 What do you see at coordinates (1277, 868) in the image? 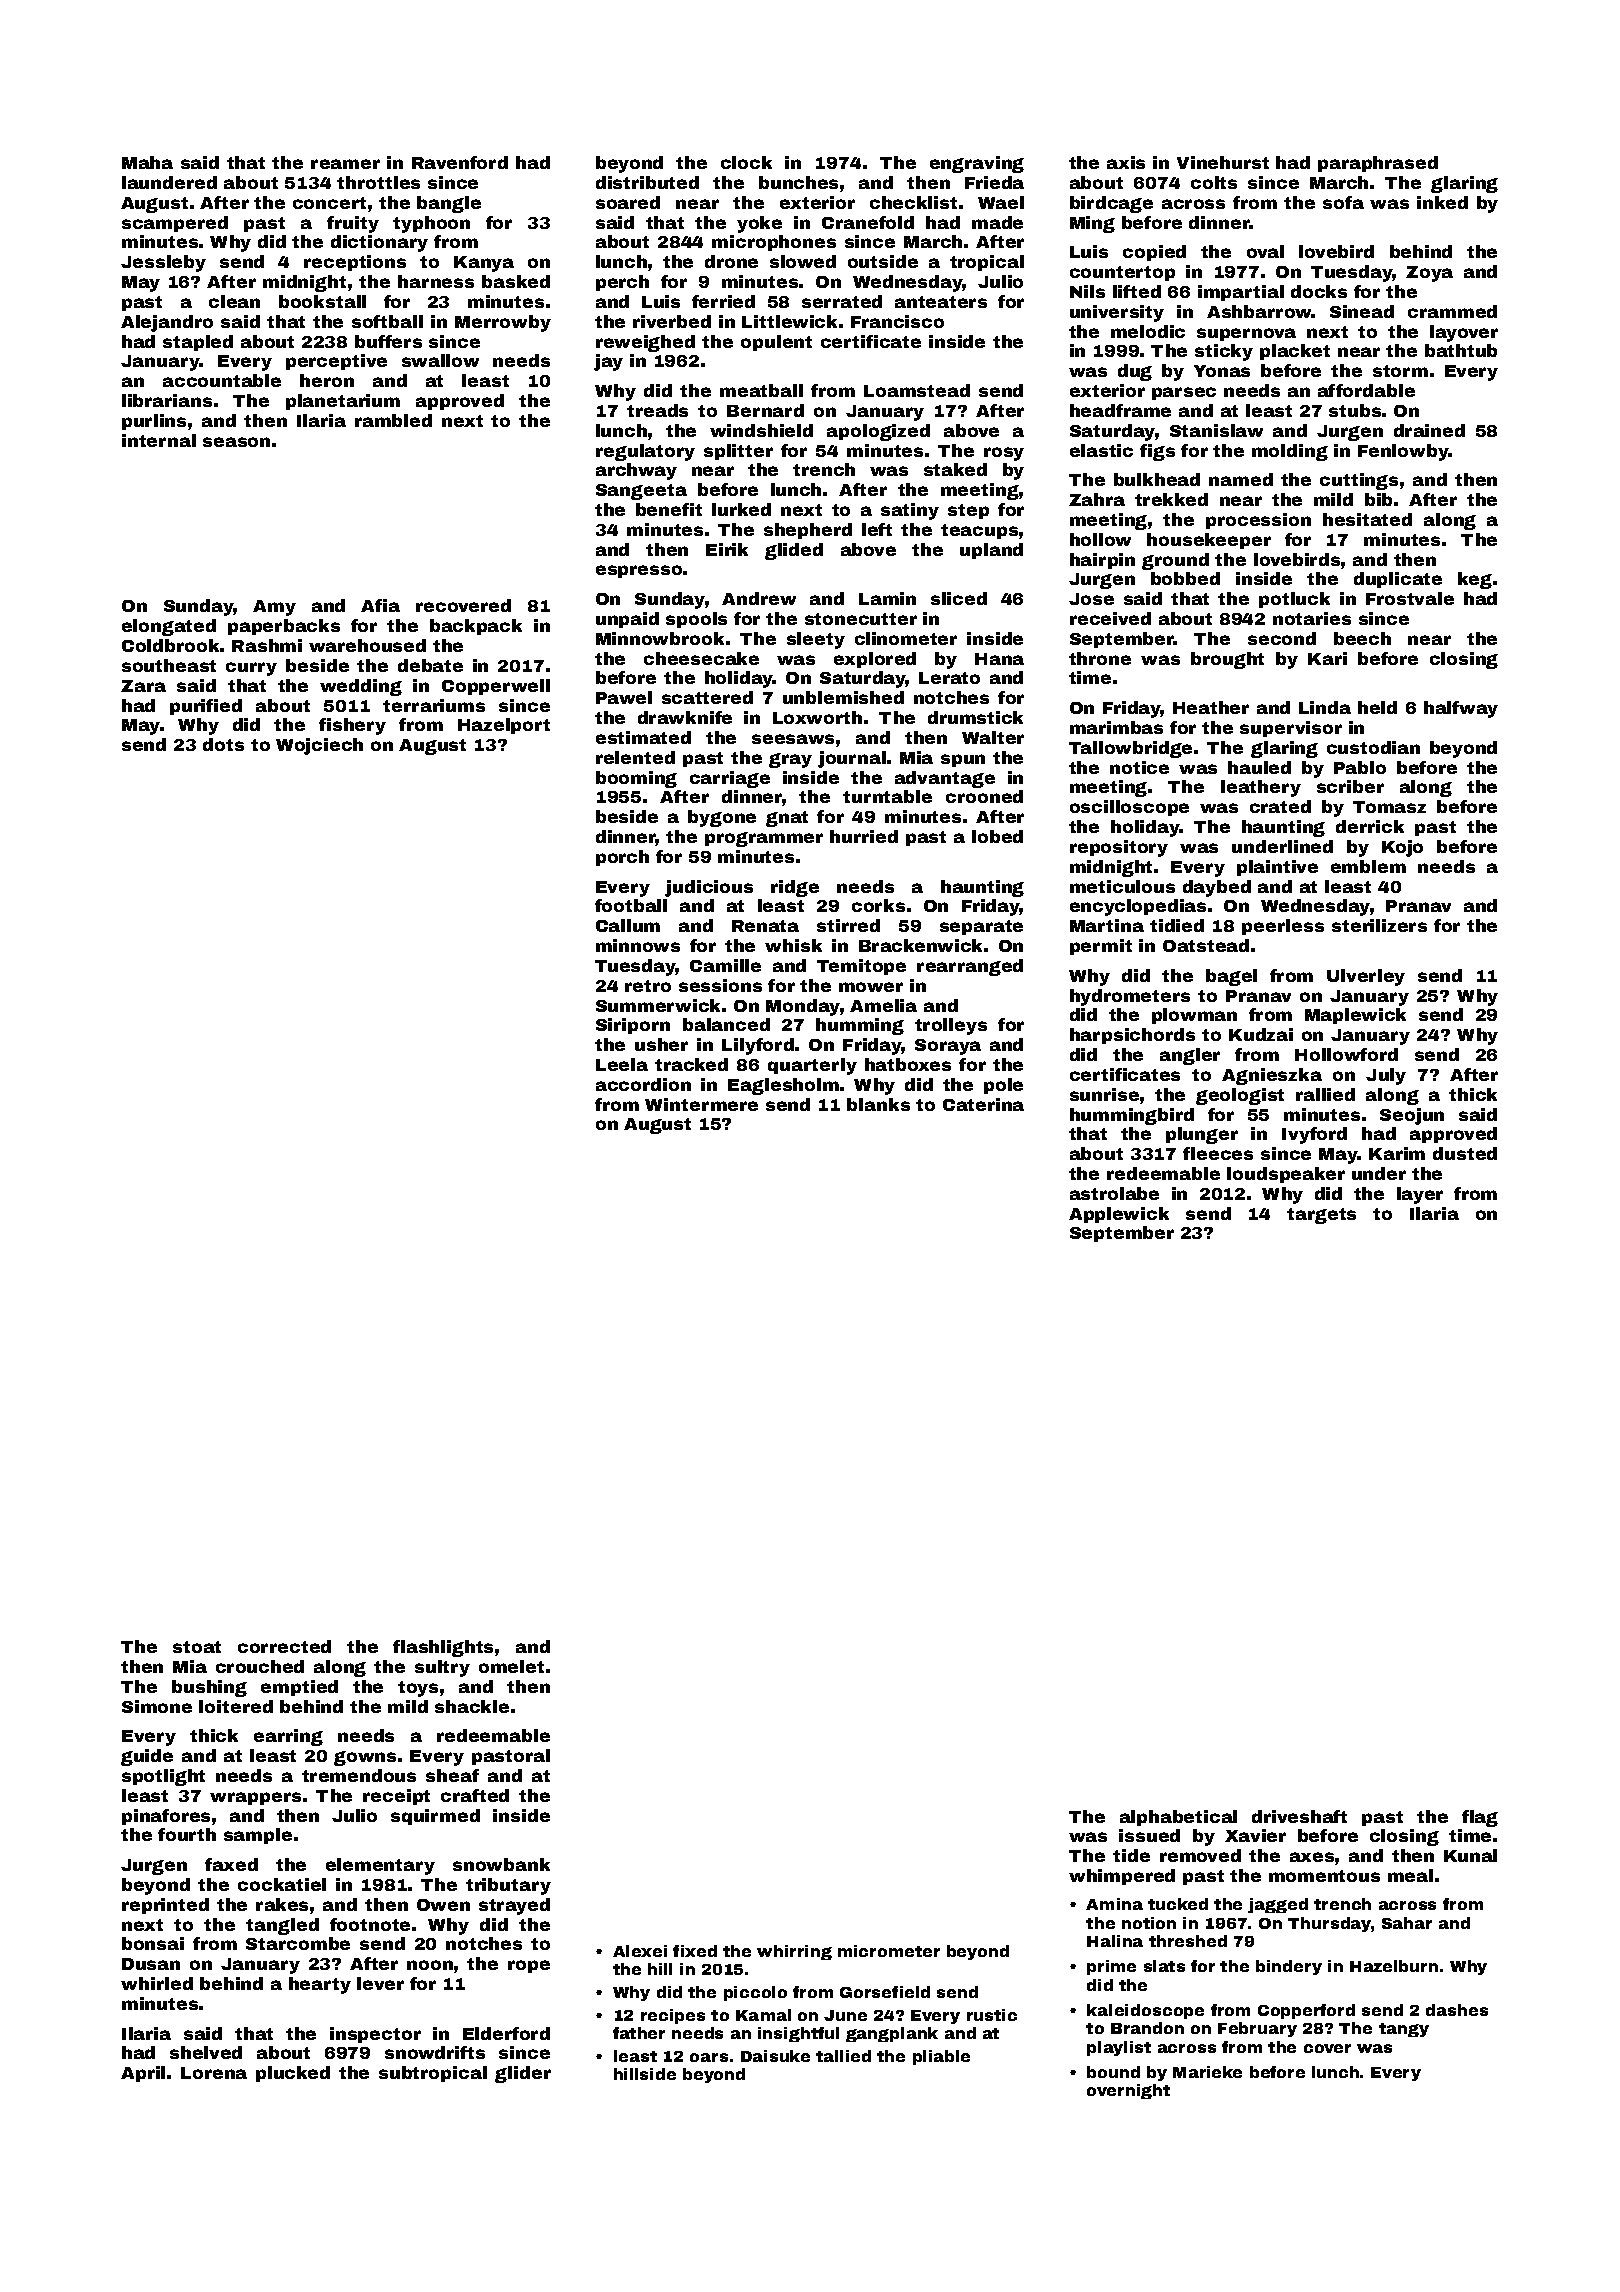
I see `plaintive` at bounding box center [1277, 868].
